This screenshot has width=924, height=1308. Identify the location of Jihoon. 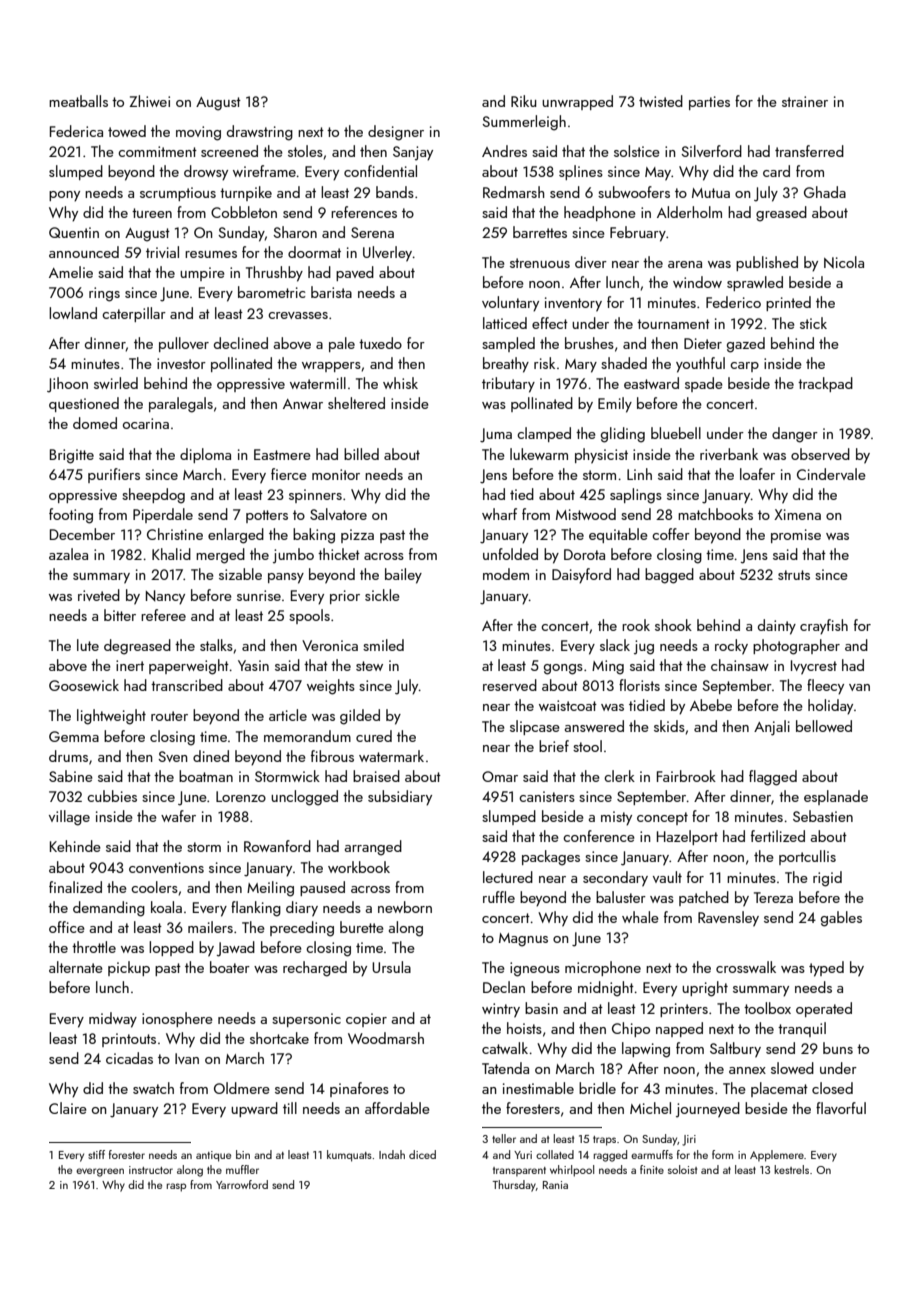
(67, 385).
